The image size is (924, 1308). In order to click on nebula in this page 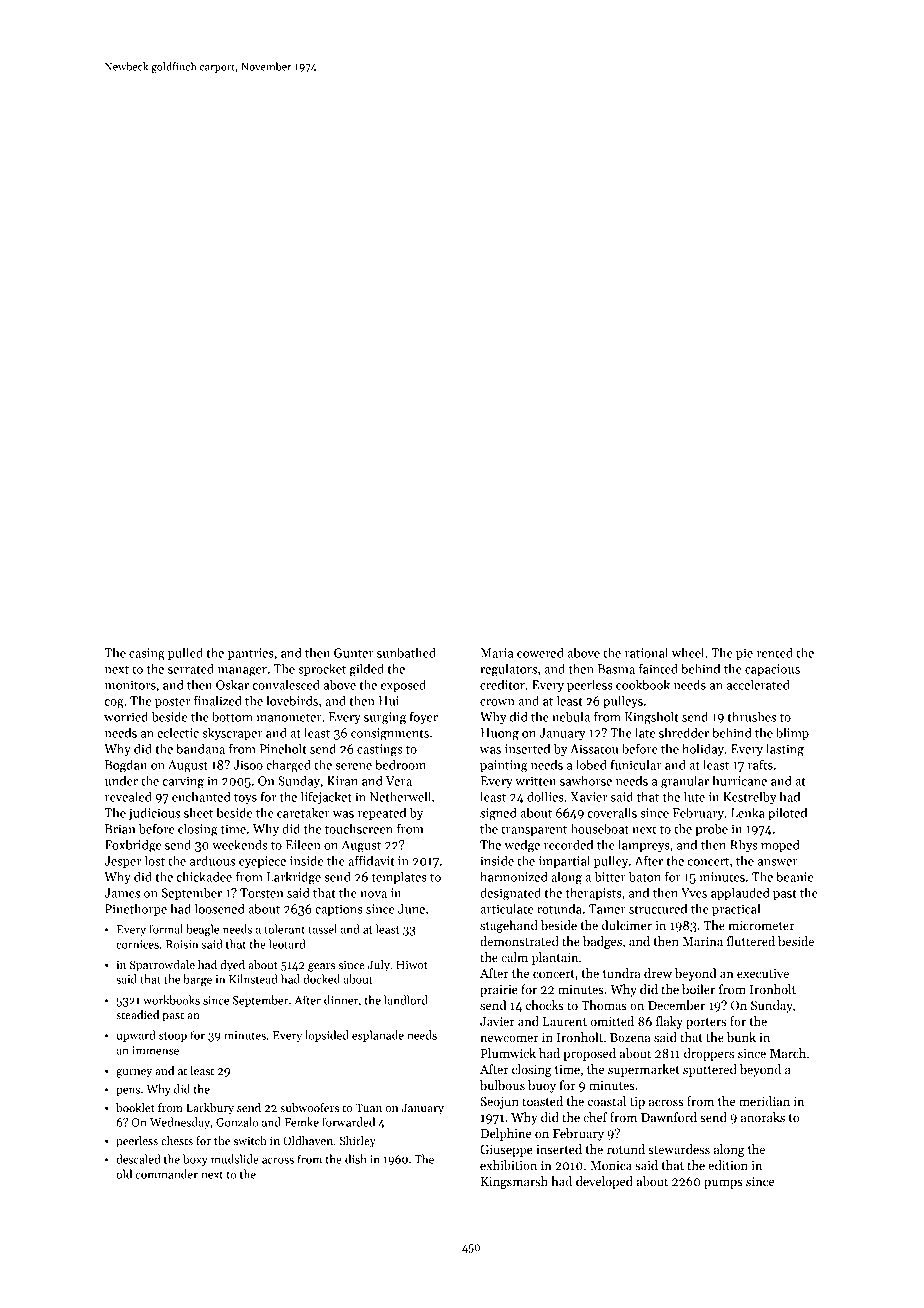, I will do `click(571, 716)`.
